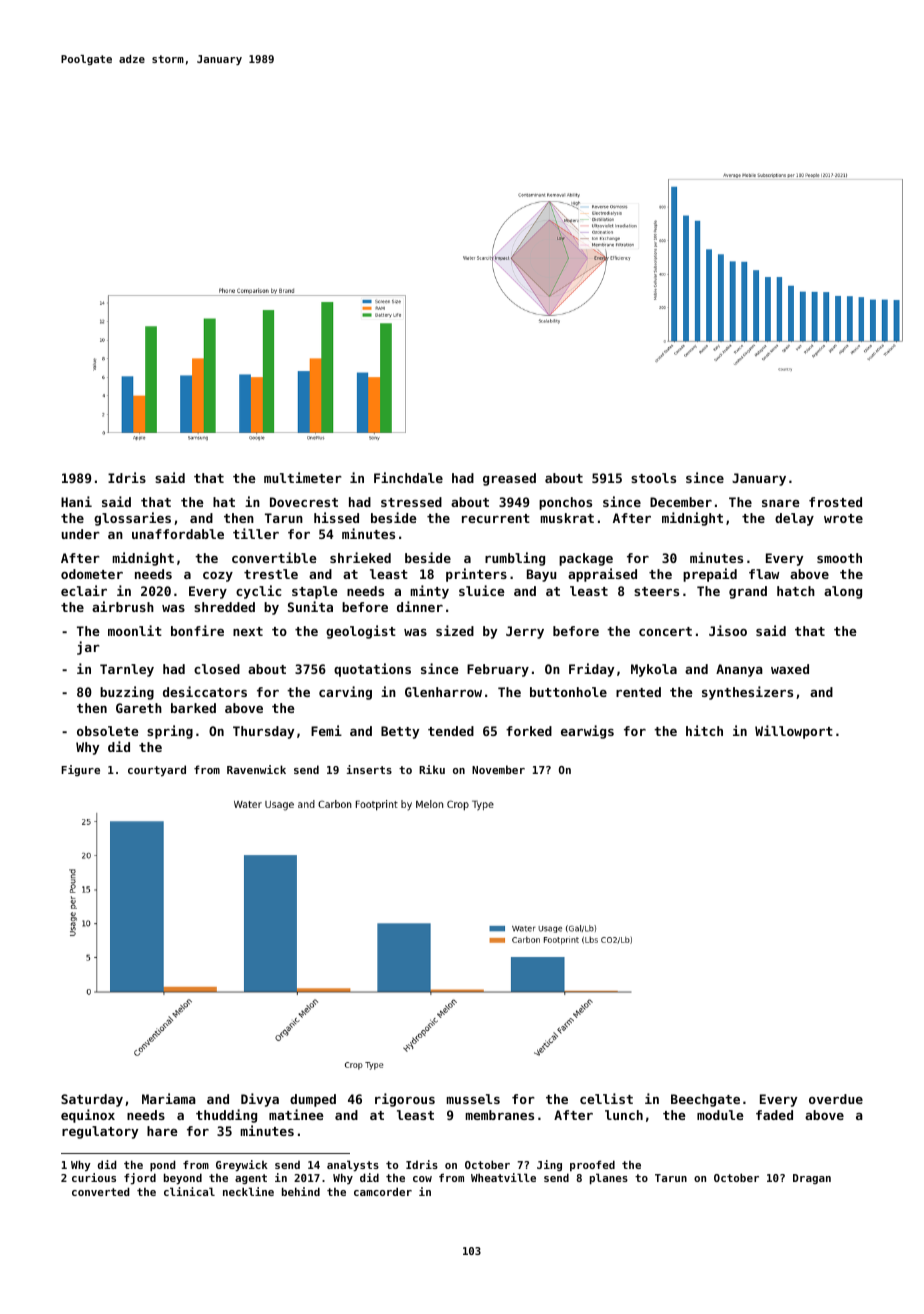 The width and height of the document is (924, 1314). Describe the element at coordinates (835, 502) in the document. I see `frosted` at that location.
